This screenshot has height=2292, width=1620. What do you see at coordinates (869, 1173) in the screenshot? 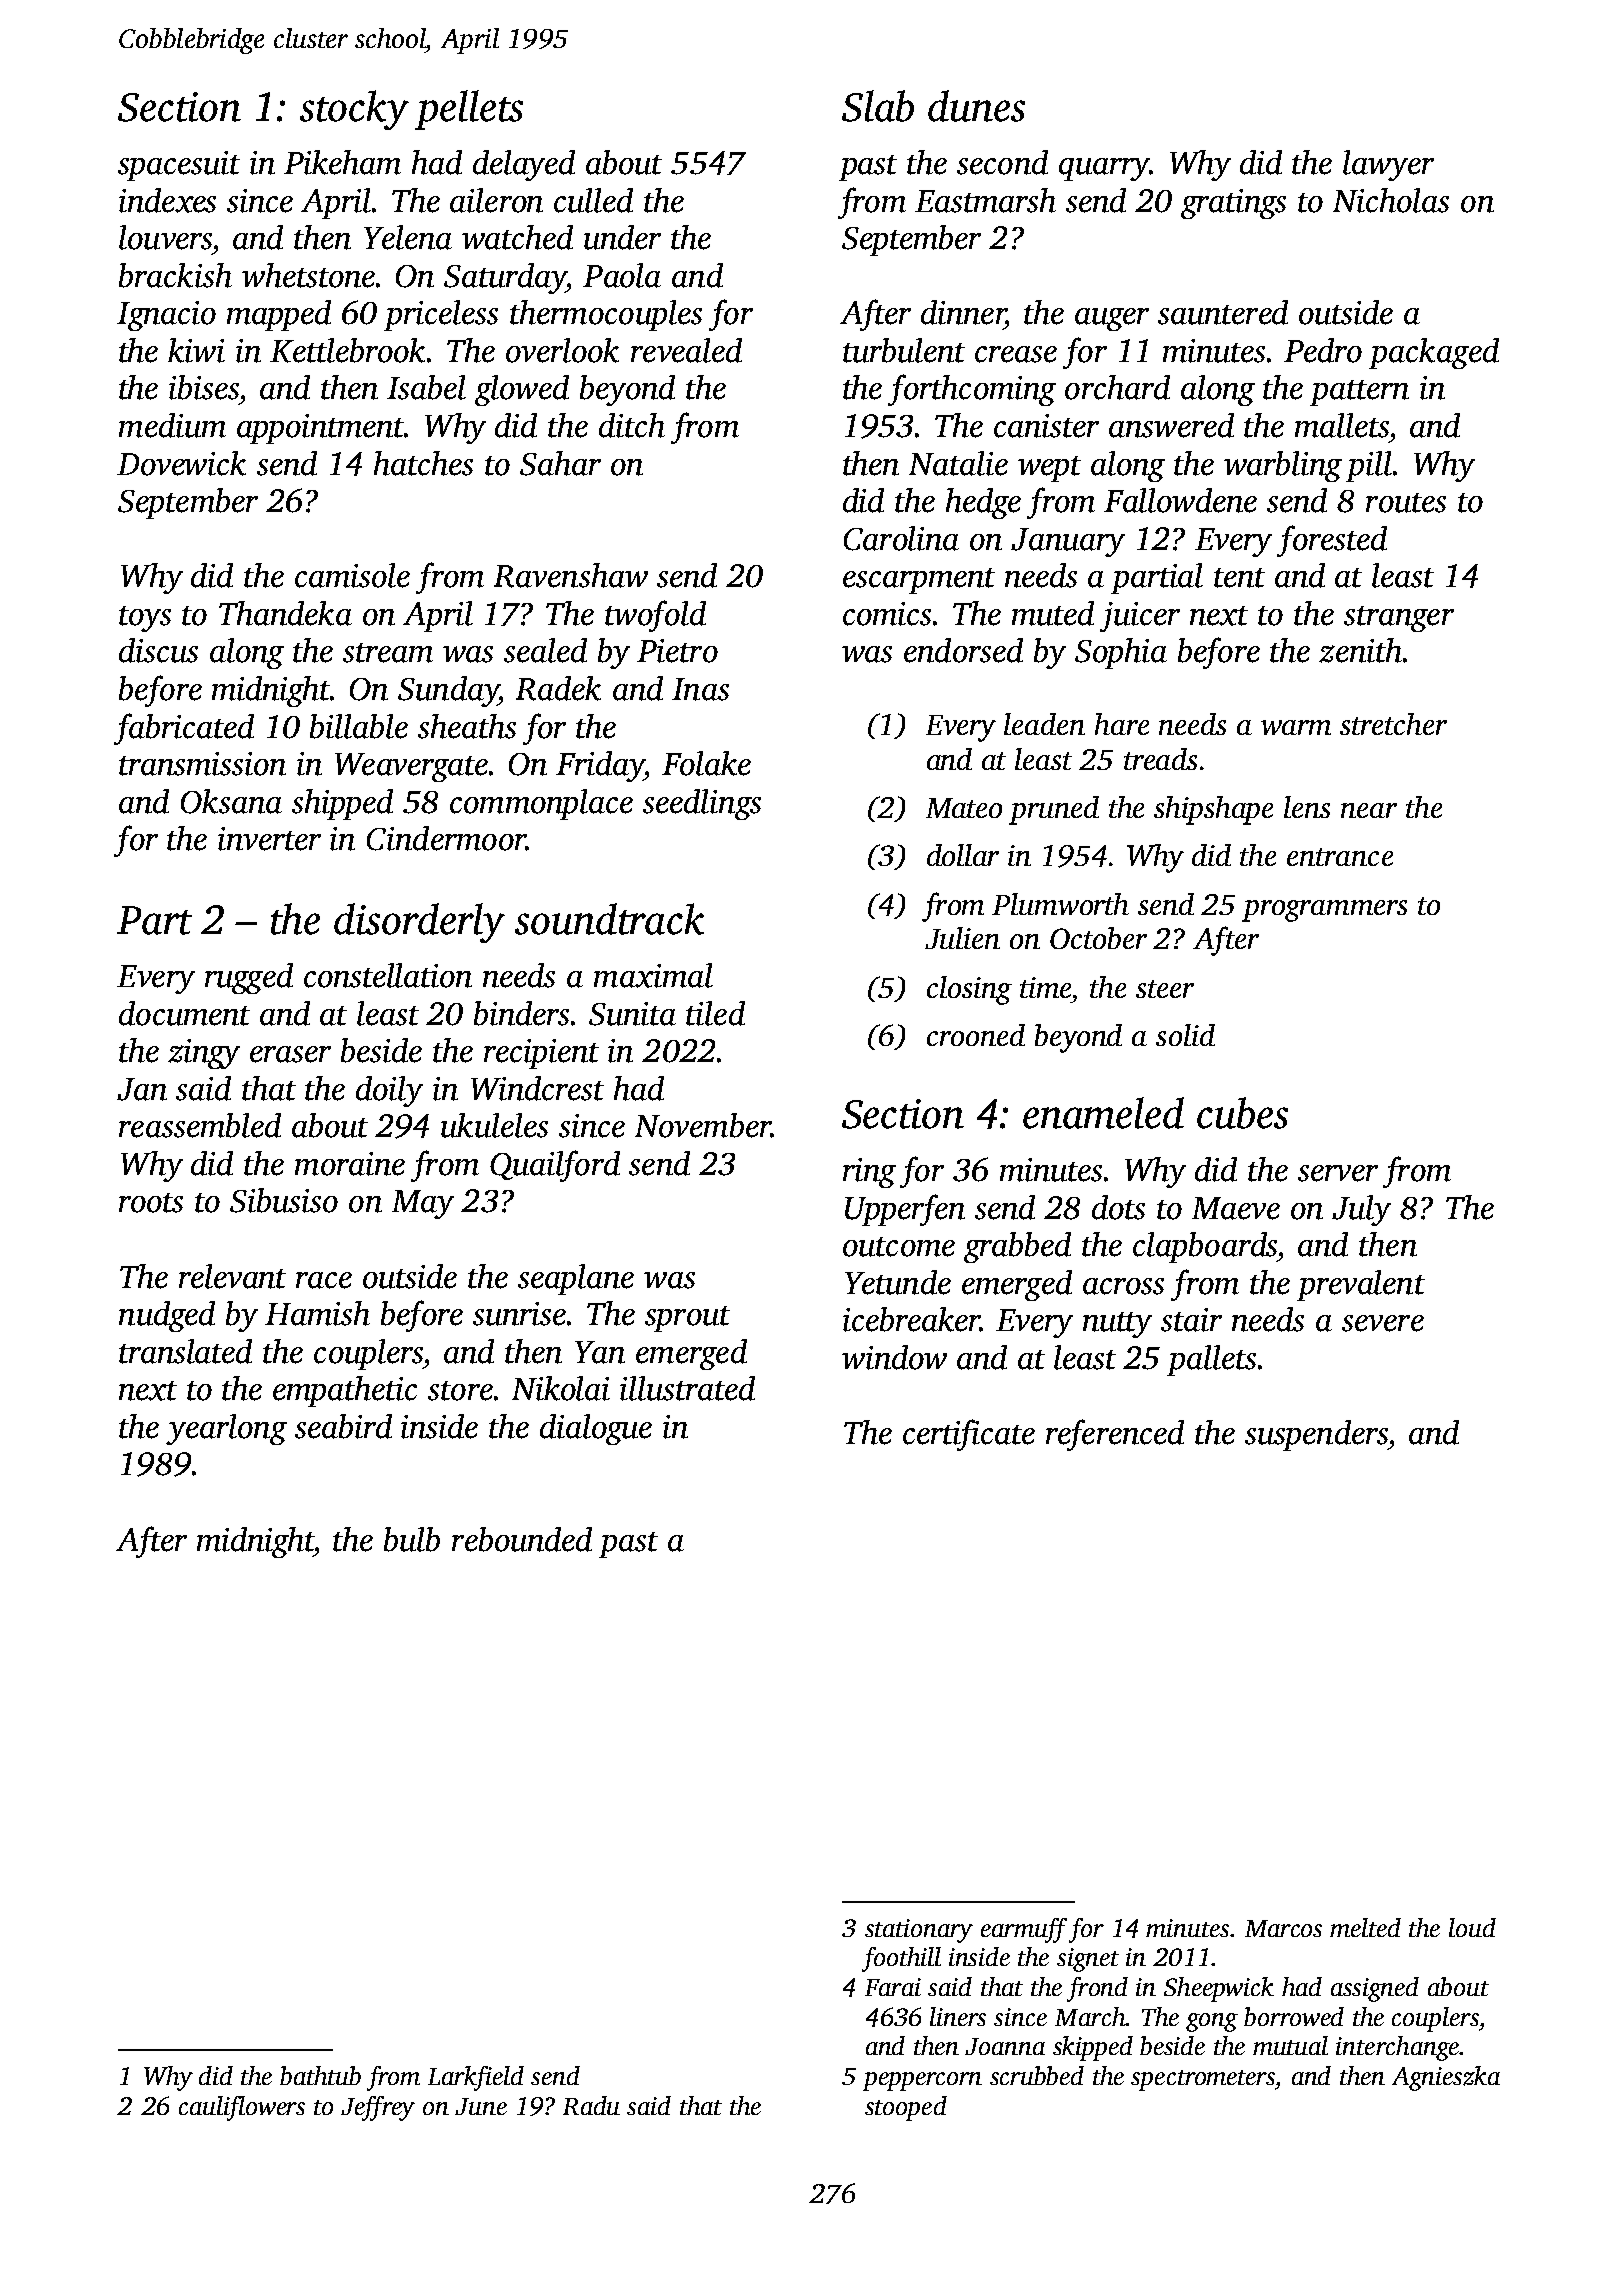
I see `ring` at bounding box center [869, 1173].
